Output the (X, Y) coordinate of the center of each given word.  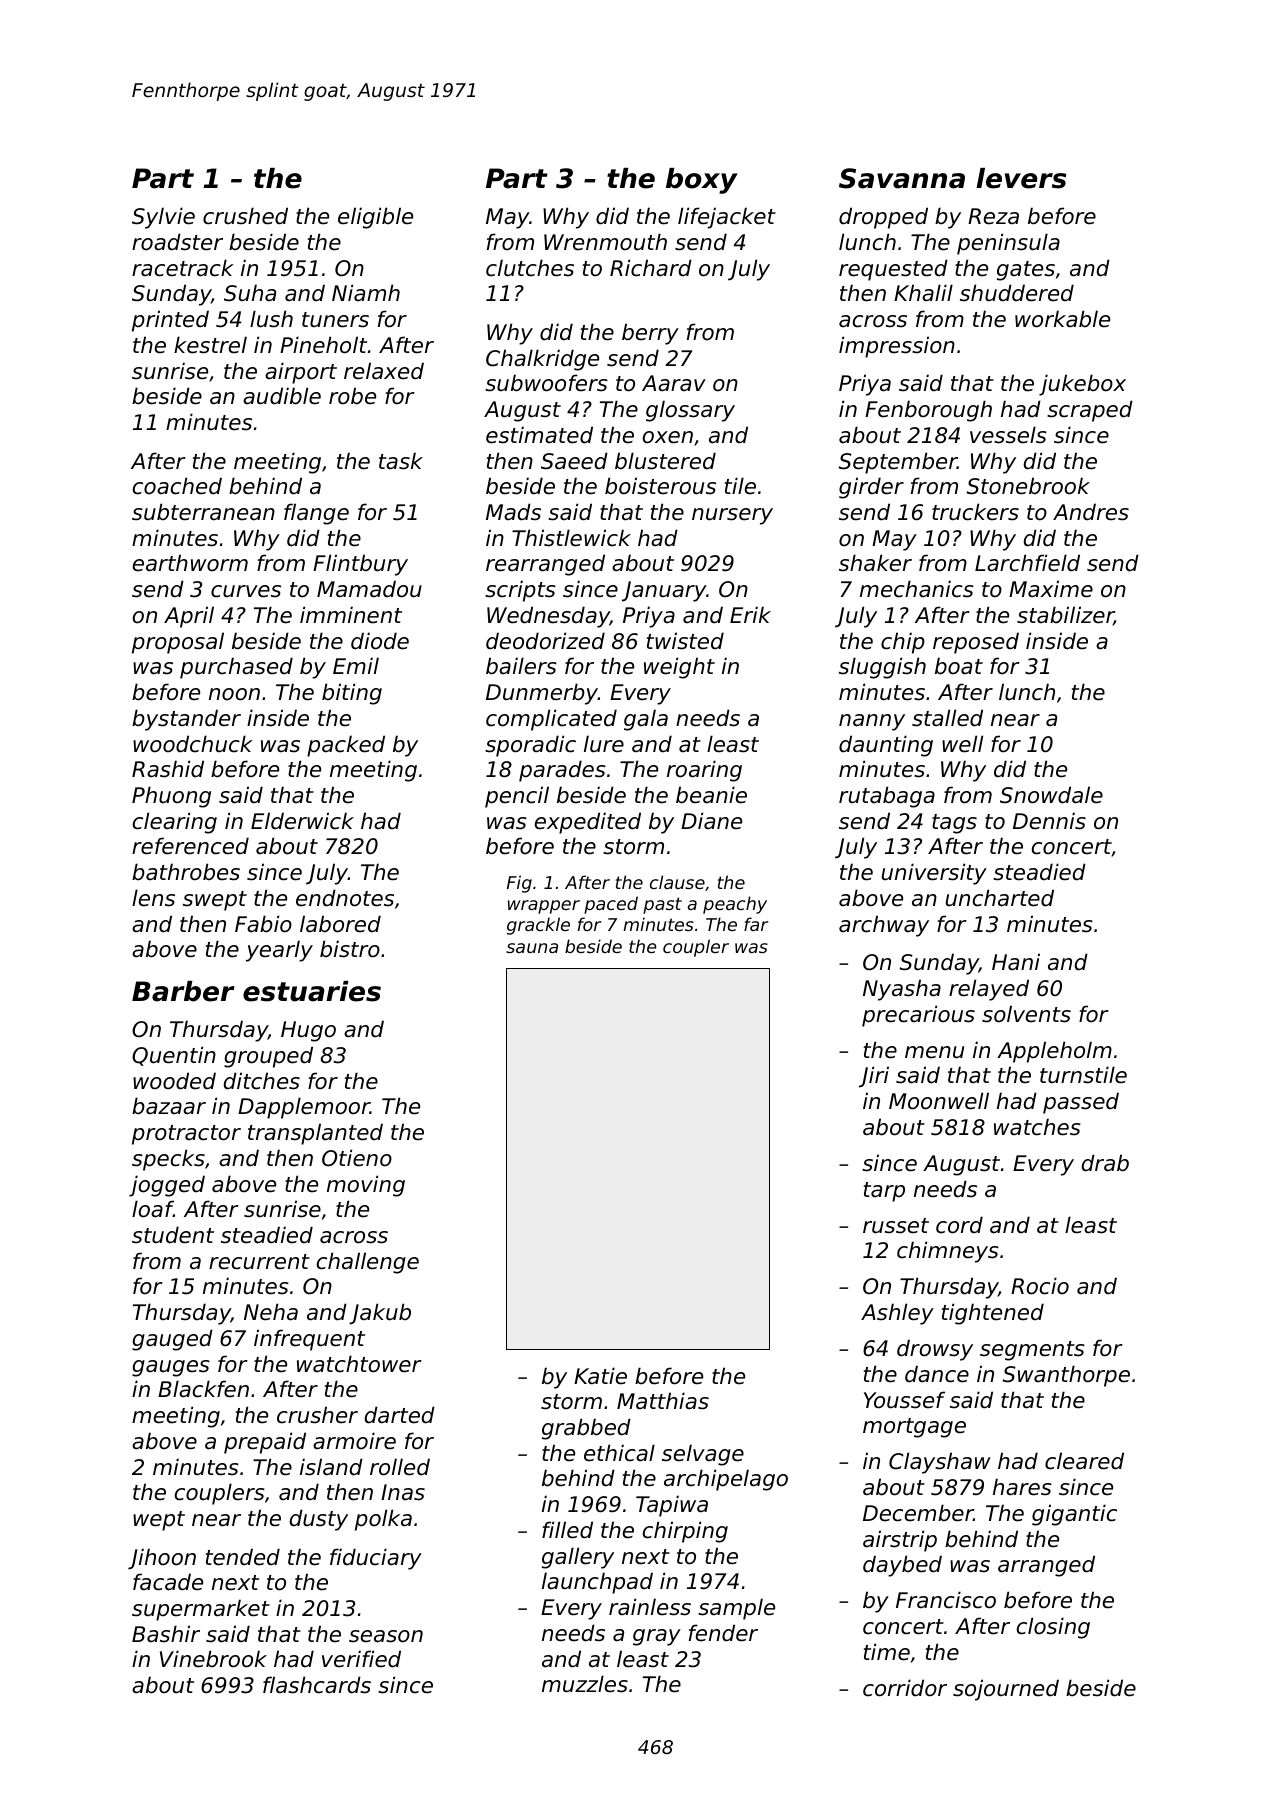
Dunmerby (542, 694)
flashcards (317, 1685)
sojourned (1006, 1690)
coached (177, 486)
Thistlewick (571, 538)
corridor (905, 1688)
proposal (178, 643)
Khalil (923, 293)
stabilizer (1065, 616)
